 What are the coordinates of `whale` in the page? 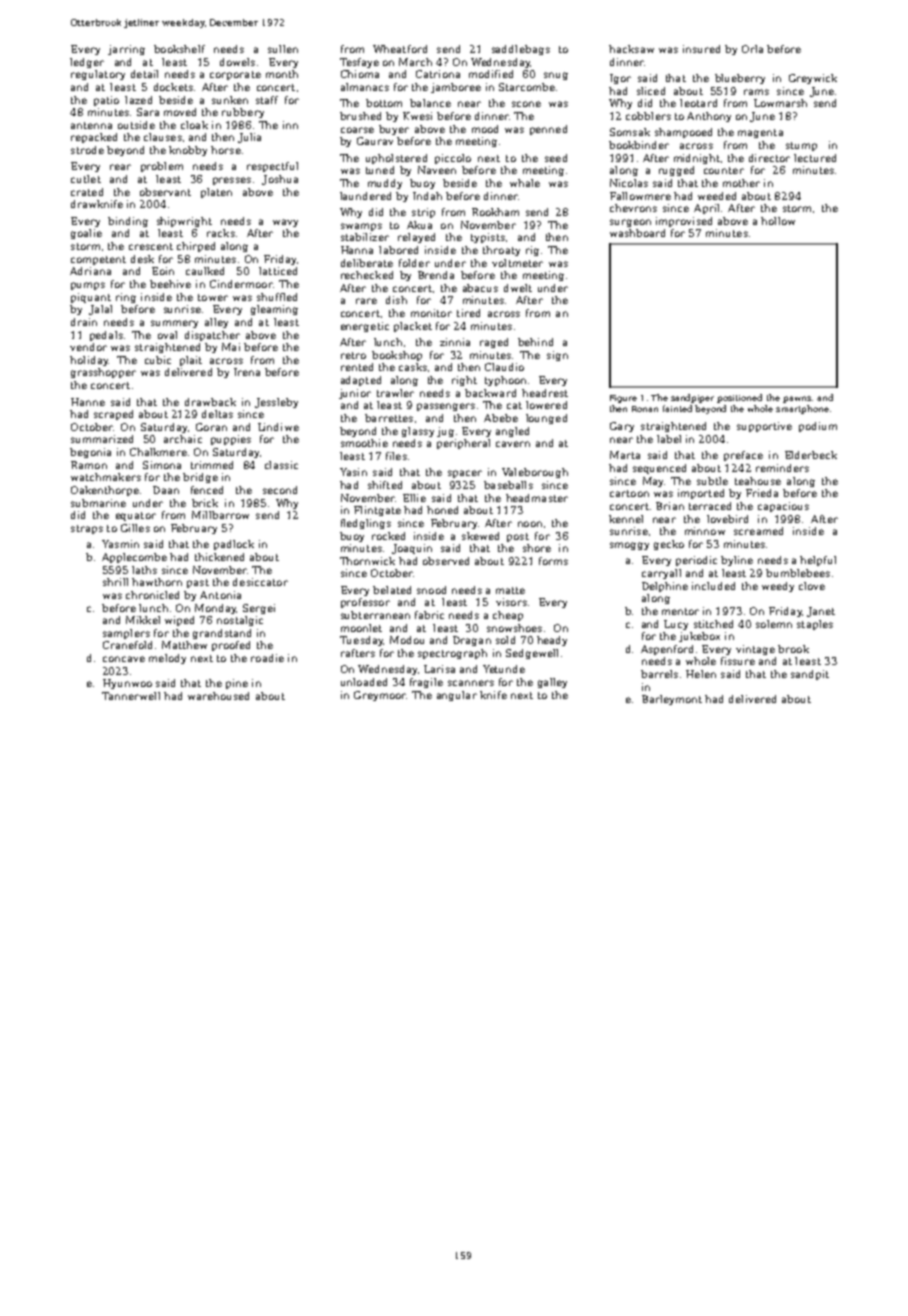 It's located at (525, 183).
